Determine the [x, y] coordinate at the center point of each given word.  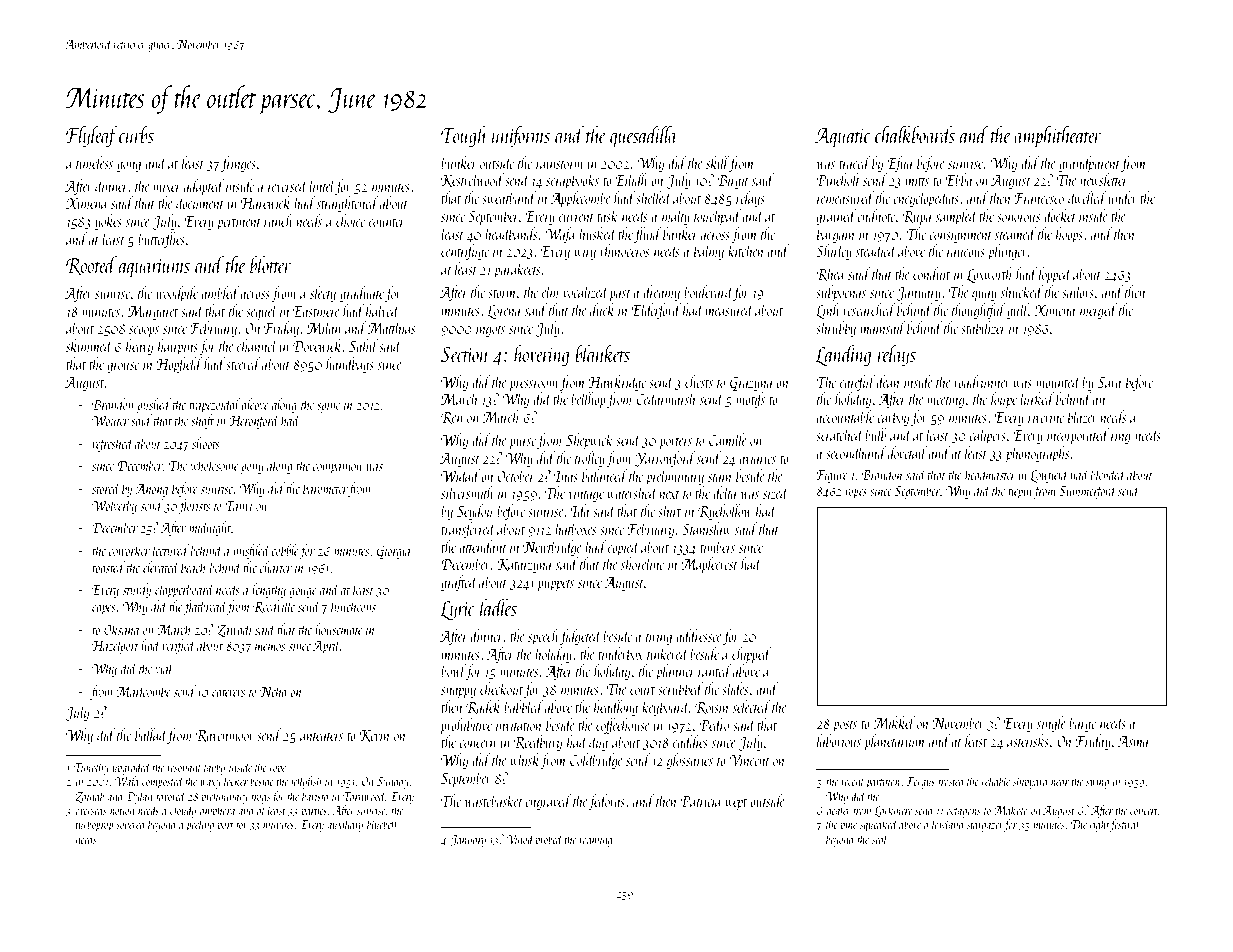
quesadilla [644, 137]
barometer [325, 488]
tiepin [1020, 492]
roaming [596, 841]
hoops [1069, 235]
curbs [136, 134]
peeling [200, 825]
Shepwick [589, 441]
